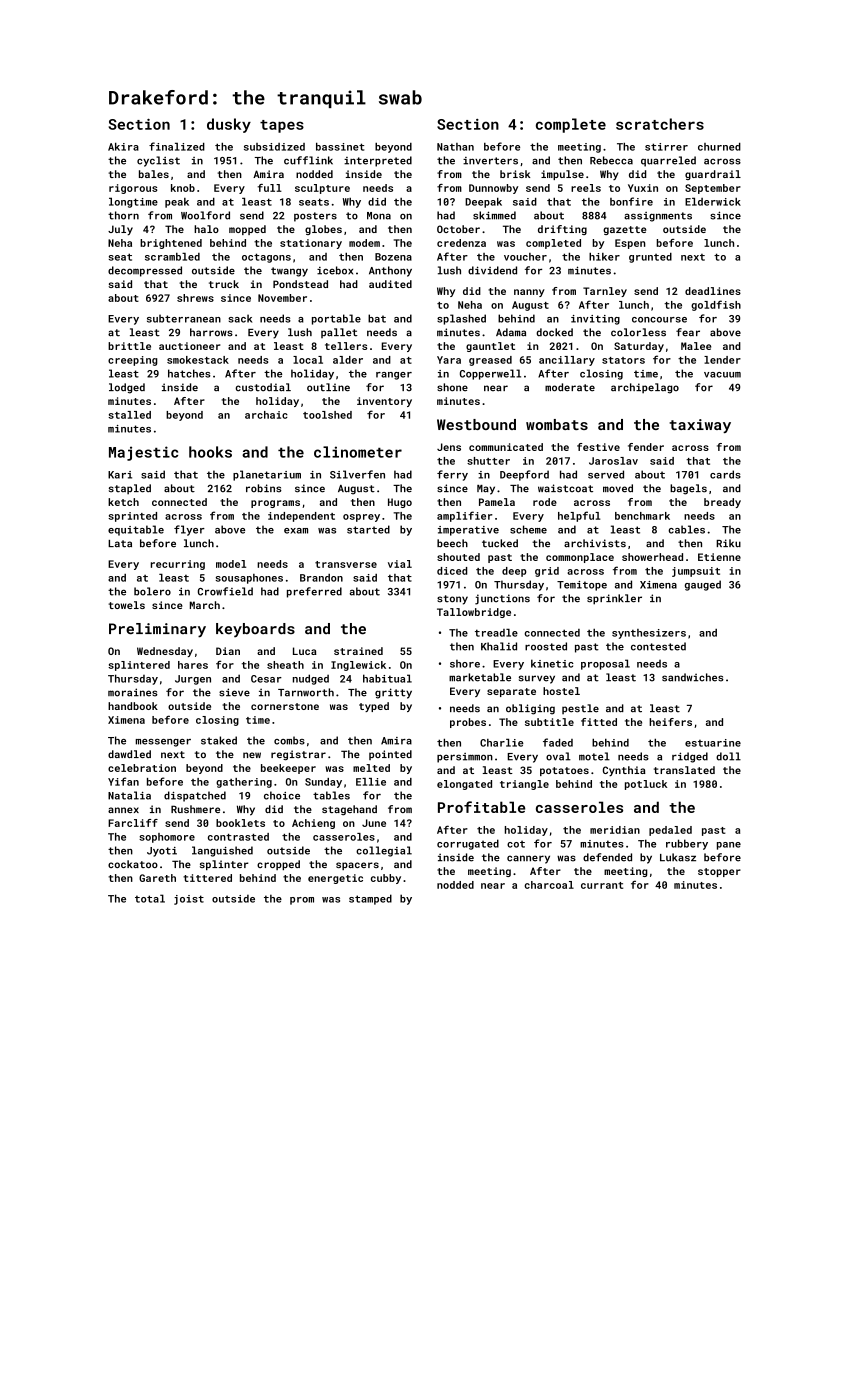 The height and width of the screenshot is (1400, 849). What do you see at coordinates (183, 188) in the screenshot?
I see `knob` at bounding box center [183, 188].
